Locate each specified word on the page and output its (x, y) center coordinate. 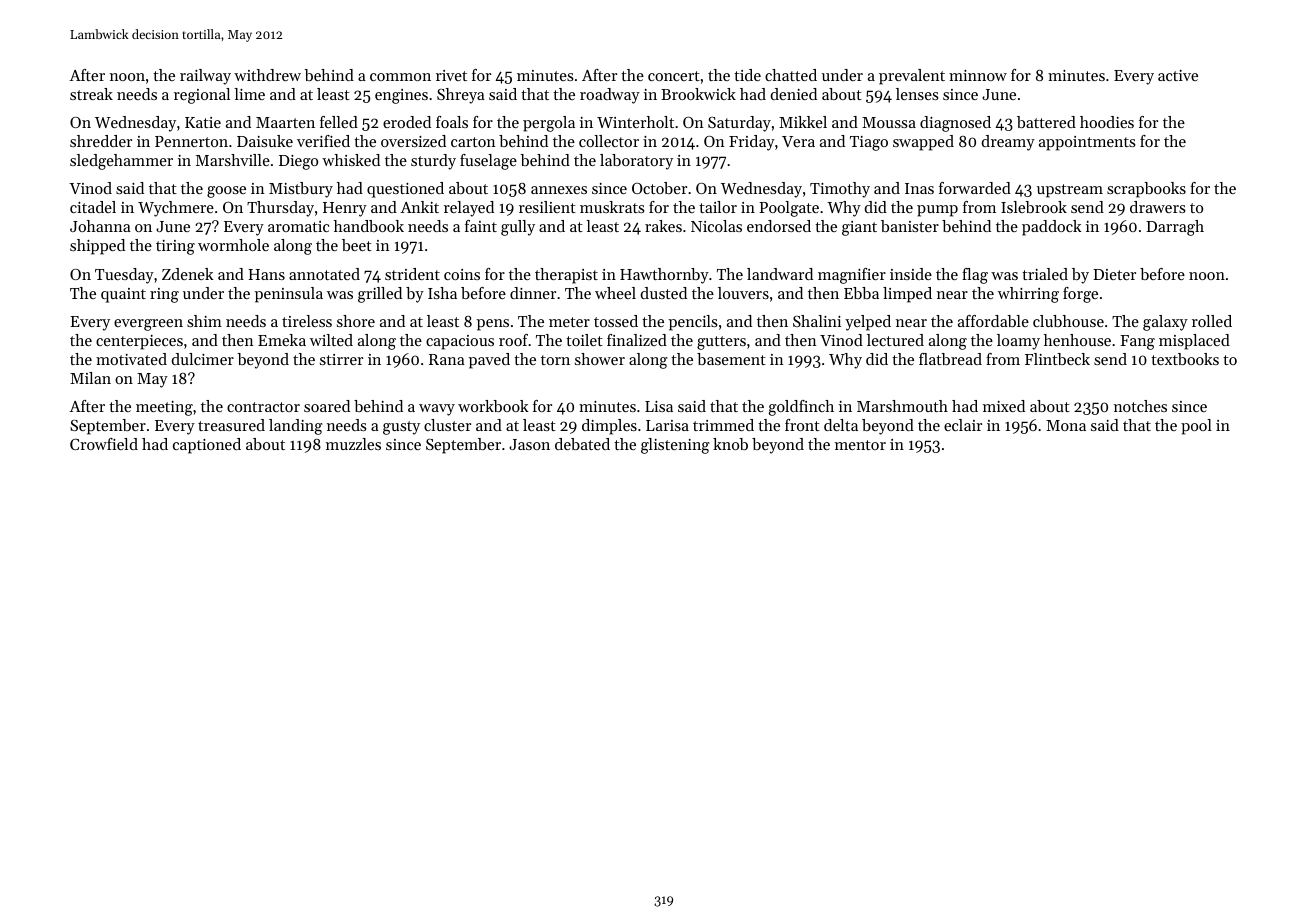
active (1178, 75)
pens (493, 325)
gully (518, 228)
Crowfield (104, 444)
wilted (331, 340)
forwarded (975, 188)
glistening (675, 446)
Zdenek (187, 274)
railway (205, 77)
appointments (1087, 143)
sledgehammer (121, 162)
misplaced (1194, 342)
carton (473, 142)
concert (674, 76)
